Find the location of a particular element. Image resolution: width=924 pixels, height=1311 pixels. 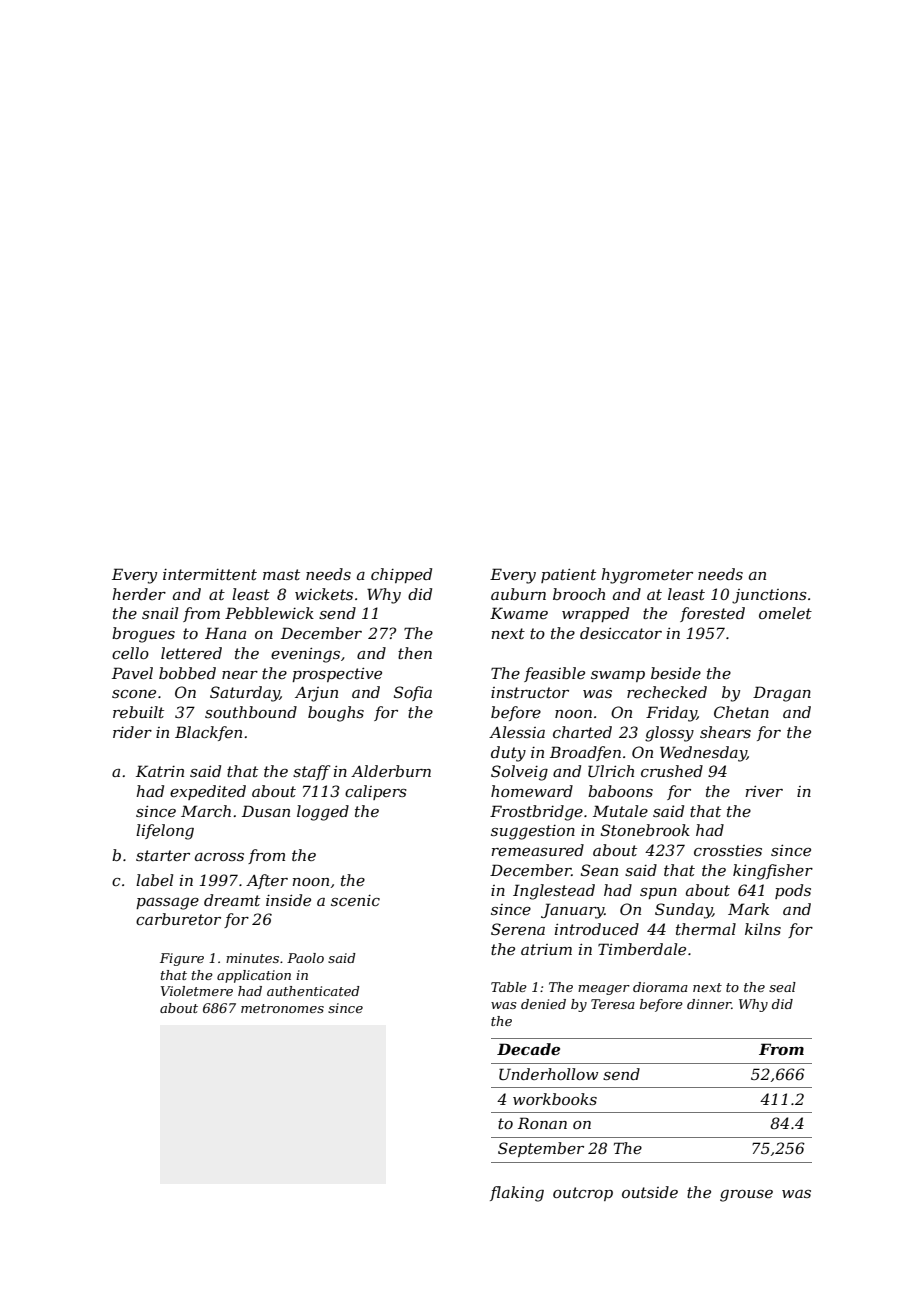

patient is located at coordinates (568, 575).
